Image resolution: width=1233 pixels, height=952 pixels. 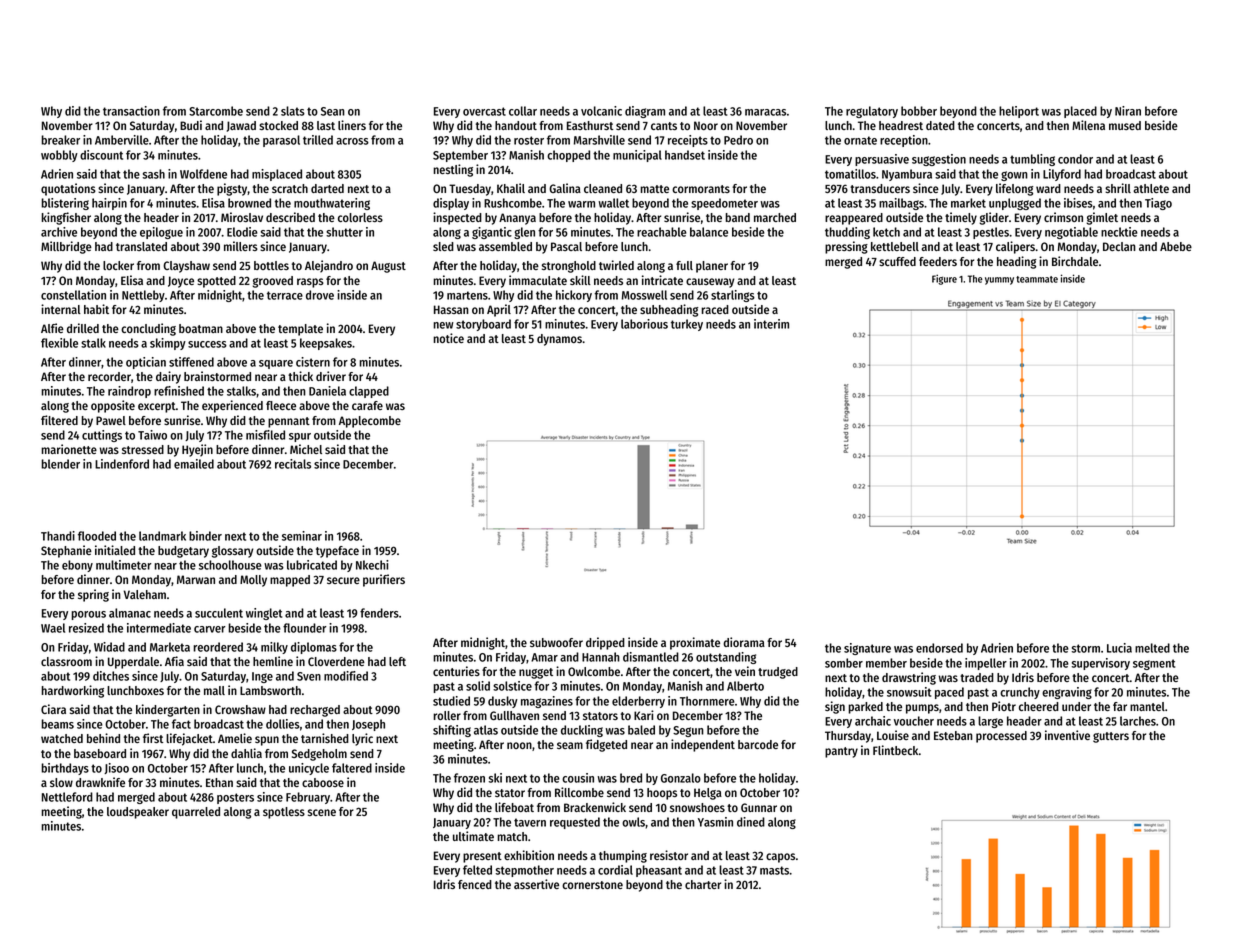 I want to click on Clayshaw, so click(x=186, y=267).
